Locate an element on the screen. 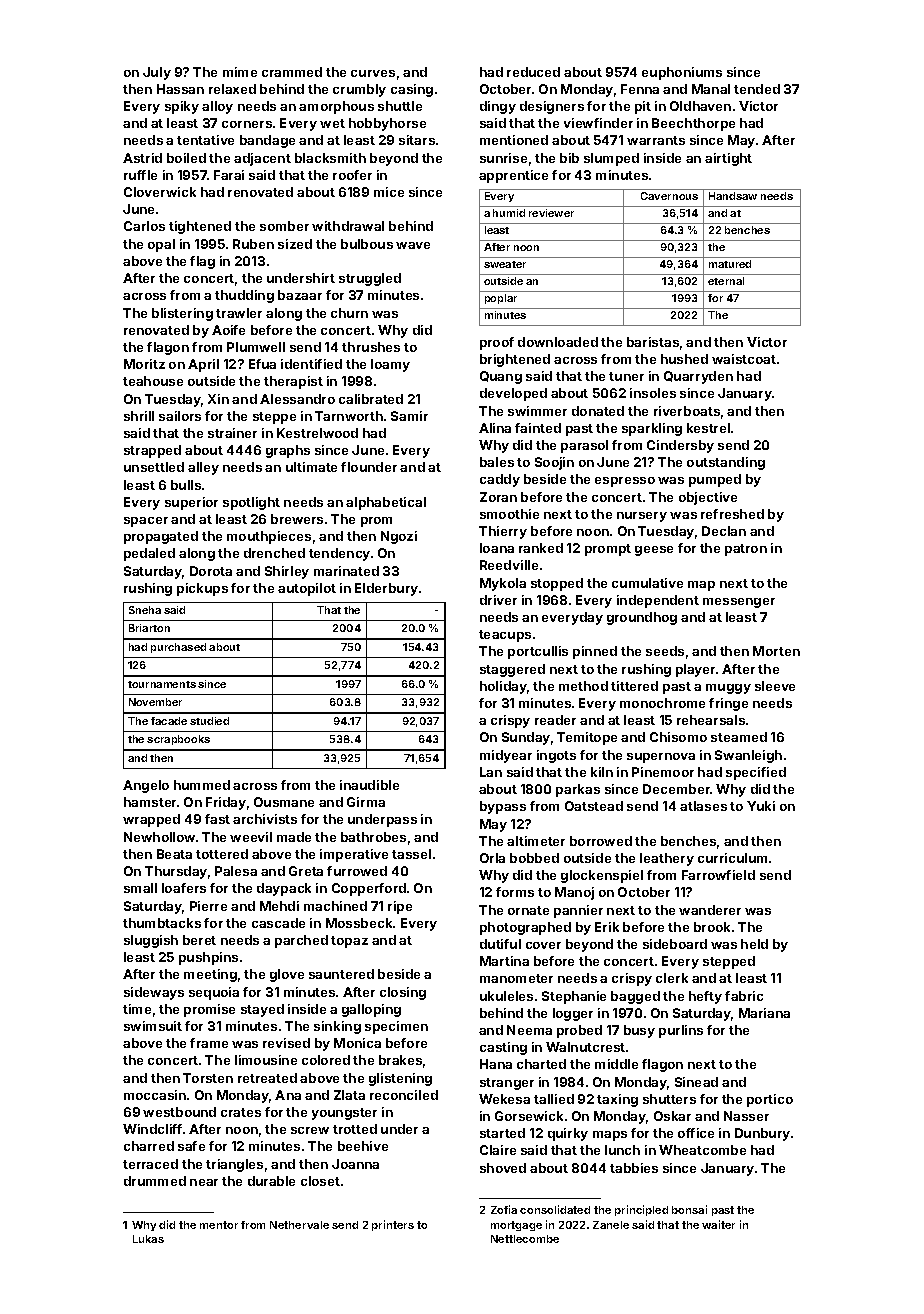 This screenshot has width=924, height=1314. fainted is located at coordinates (538, 428).
